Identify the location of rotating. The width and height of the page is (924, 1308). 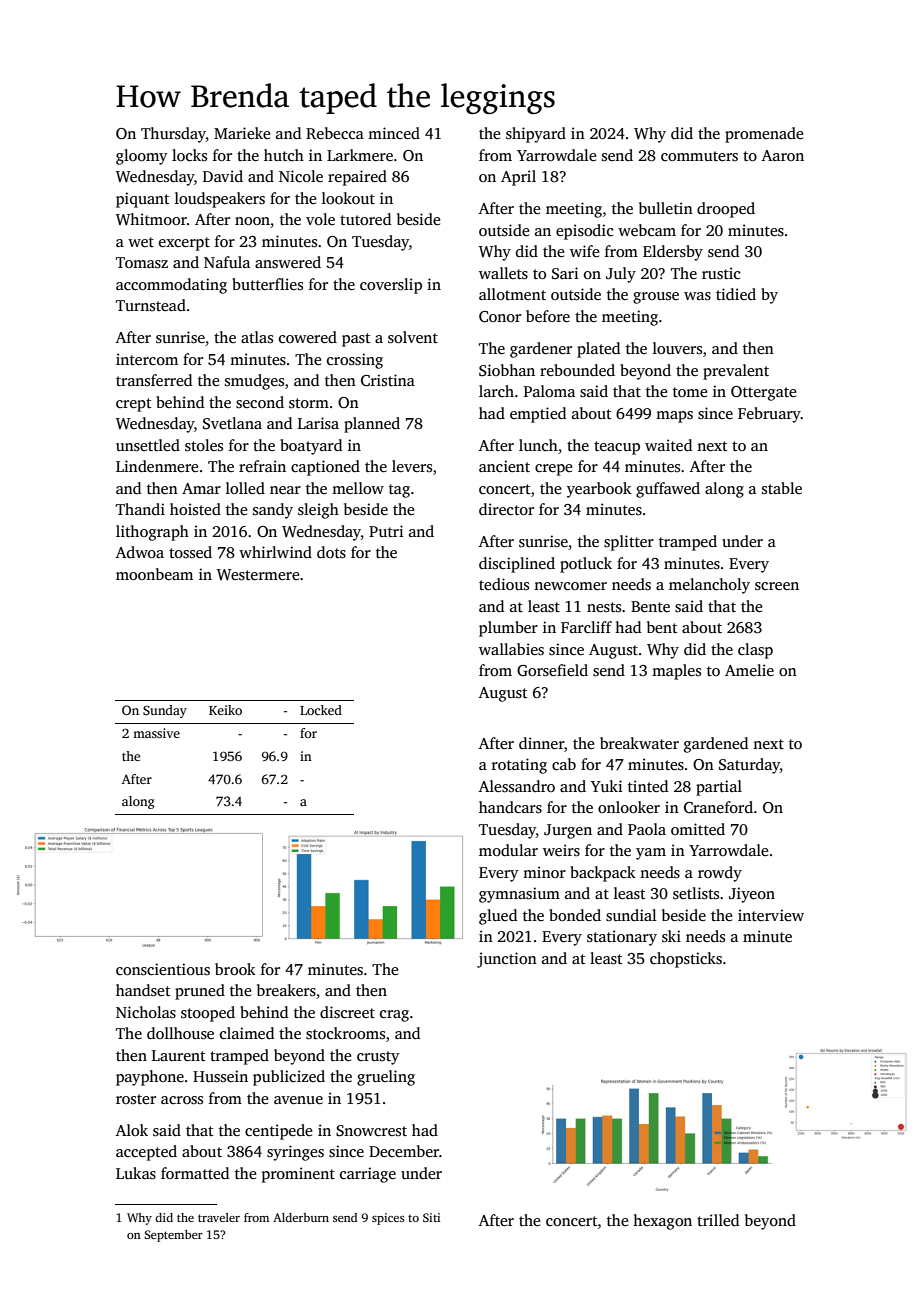
(519, 766).
